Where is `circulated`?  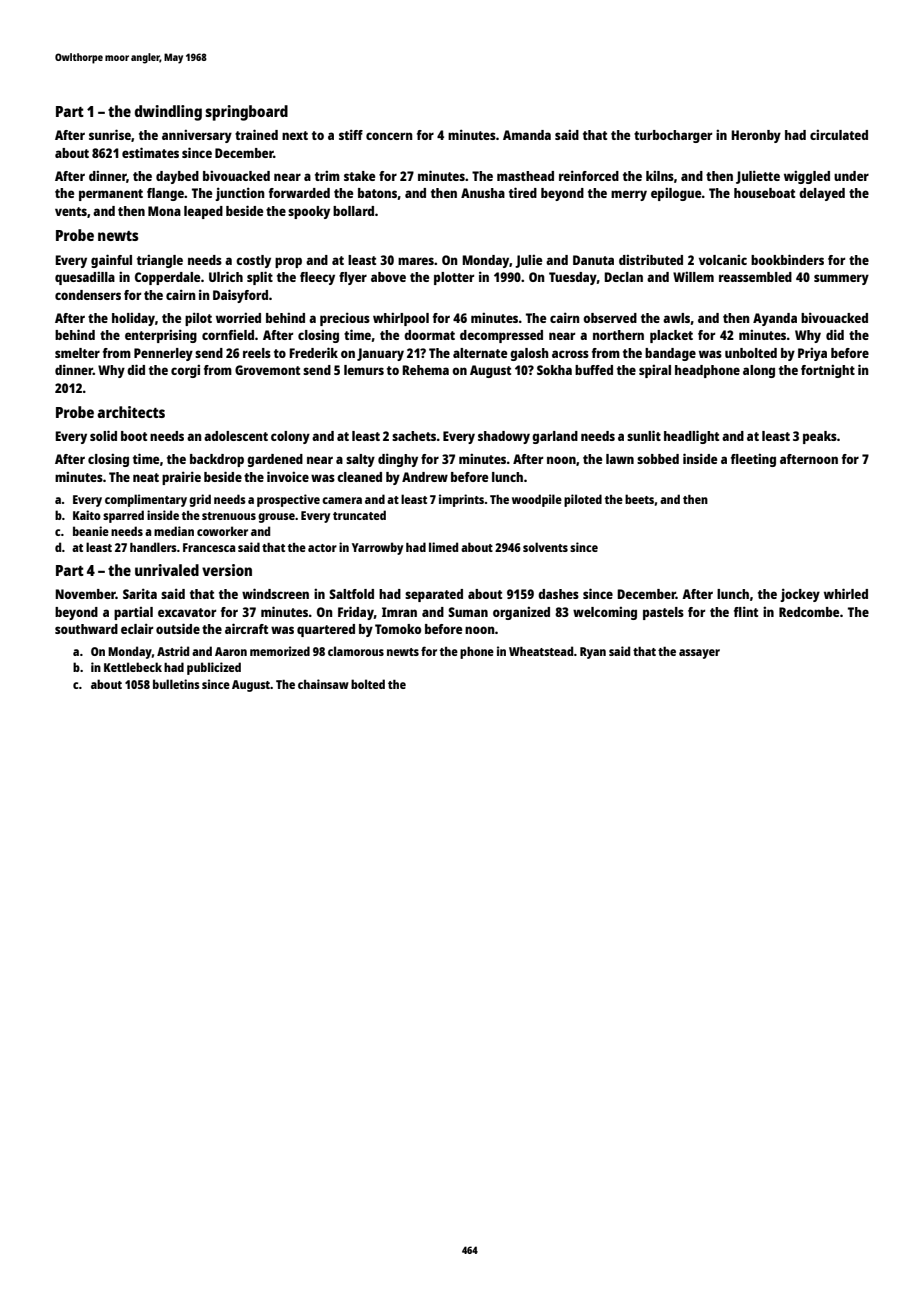
circulated is located at coordinates (839, 135).
